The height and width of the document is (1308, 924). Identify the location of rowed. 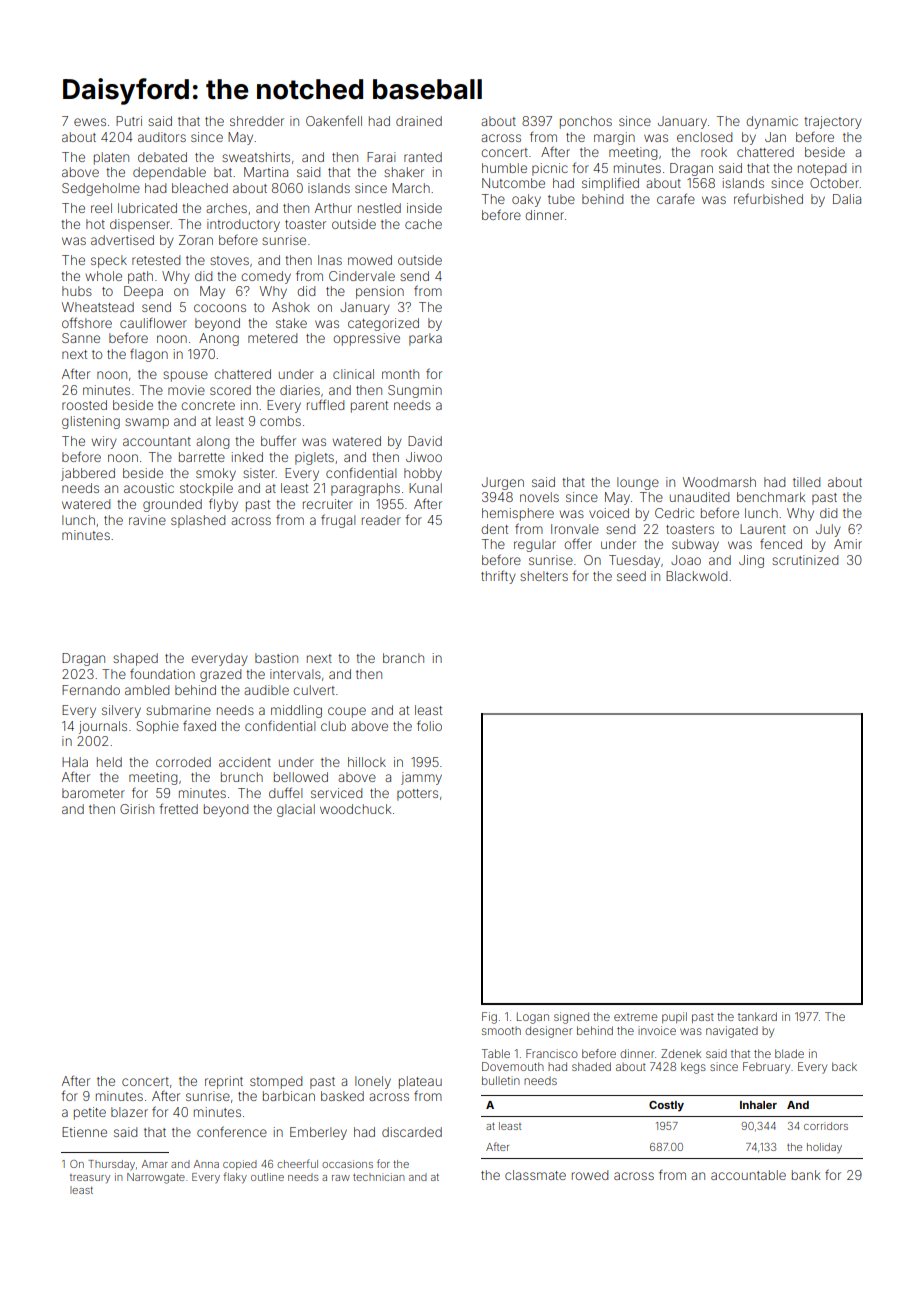
(590, 1175).
